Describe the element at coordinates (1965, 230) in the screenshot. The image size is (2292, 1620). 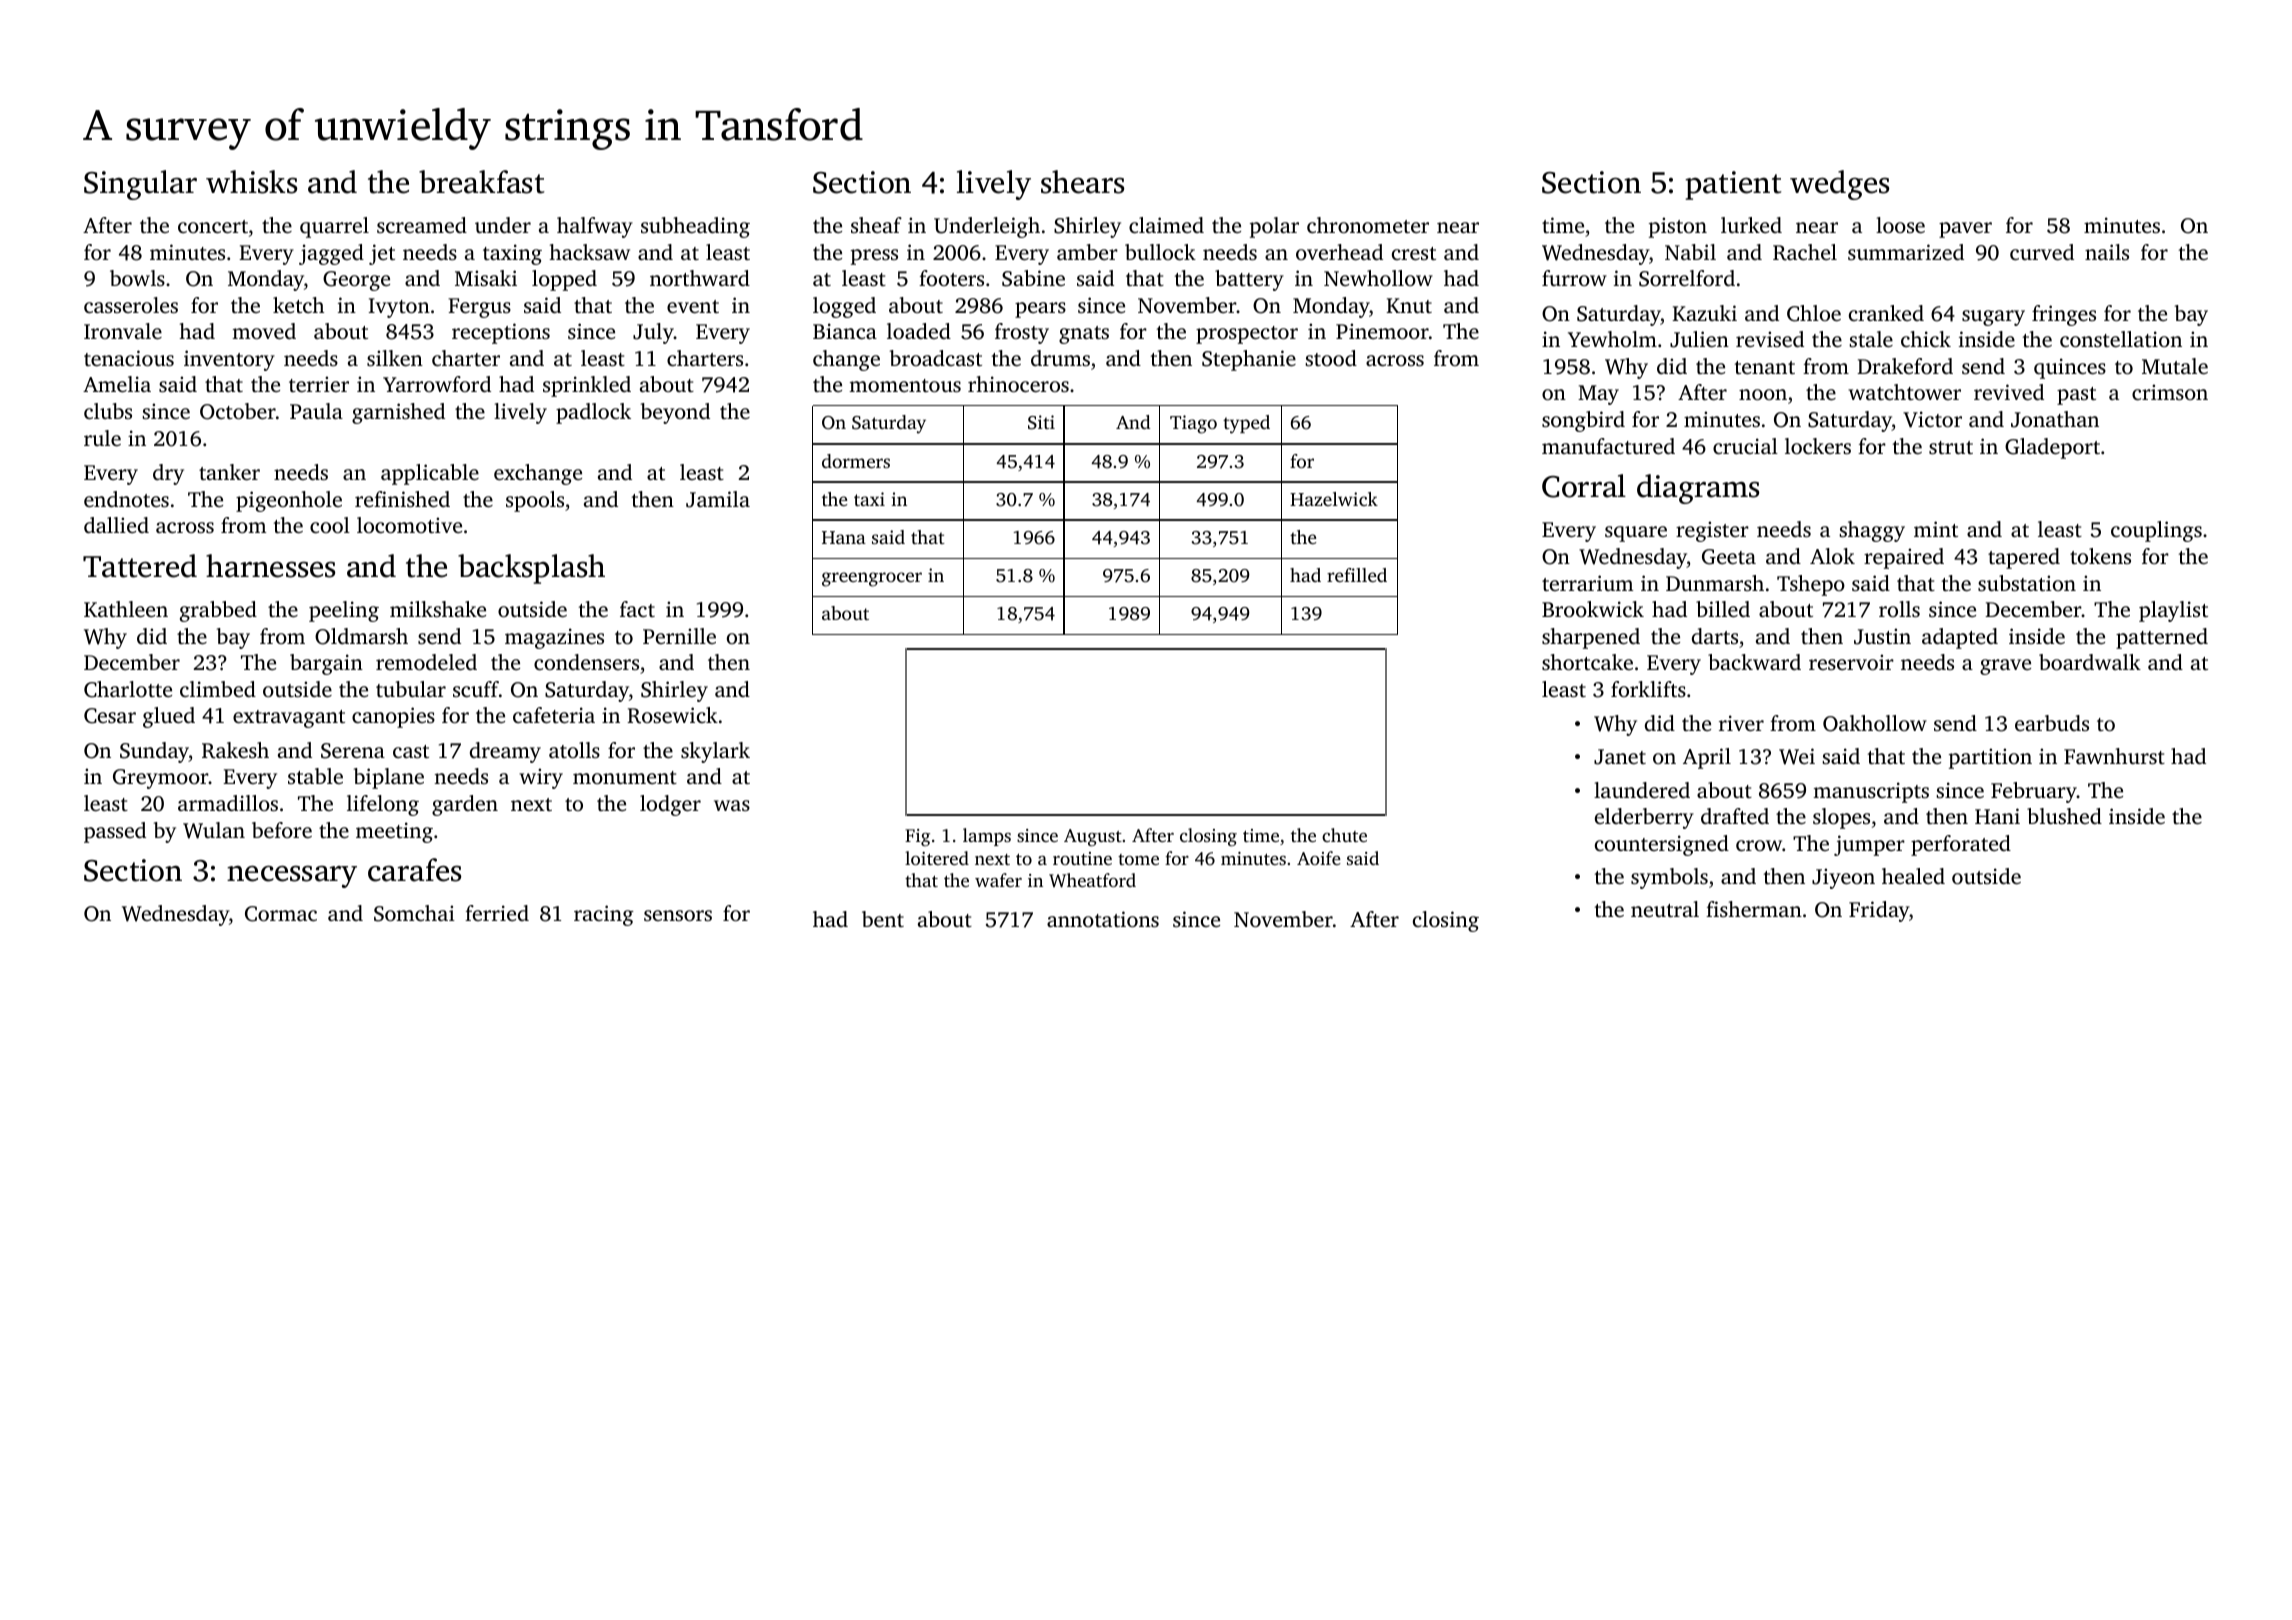
I see `paver` at that location.
